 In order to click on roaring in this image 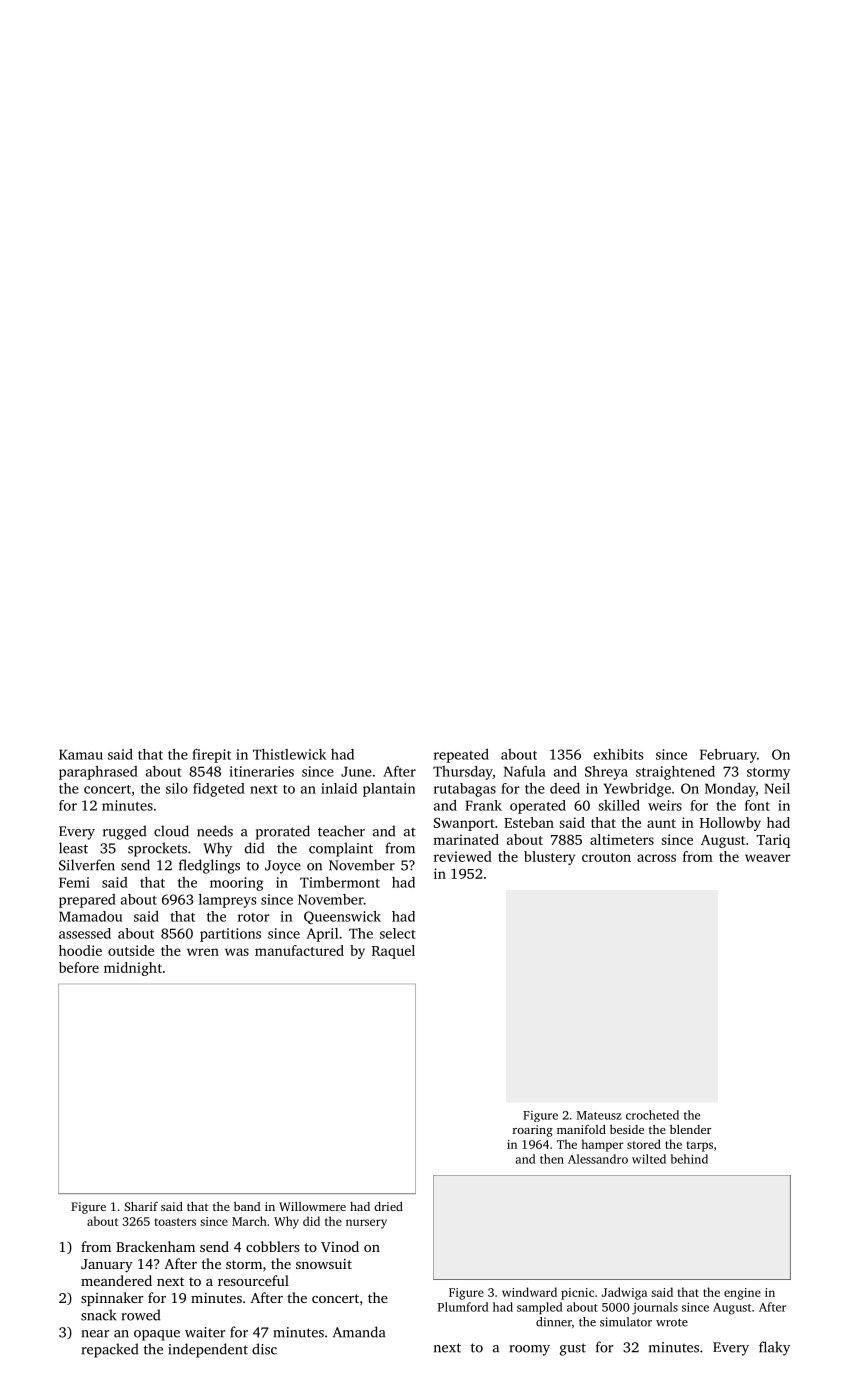, I will do `click(533, 1131)`.
